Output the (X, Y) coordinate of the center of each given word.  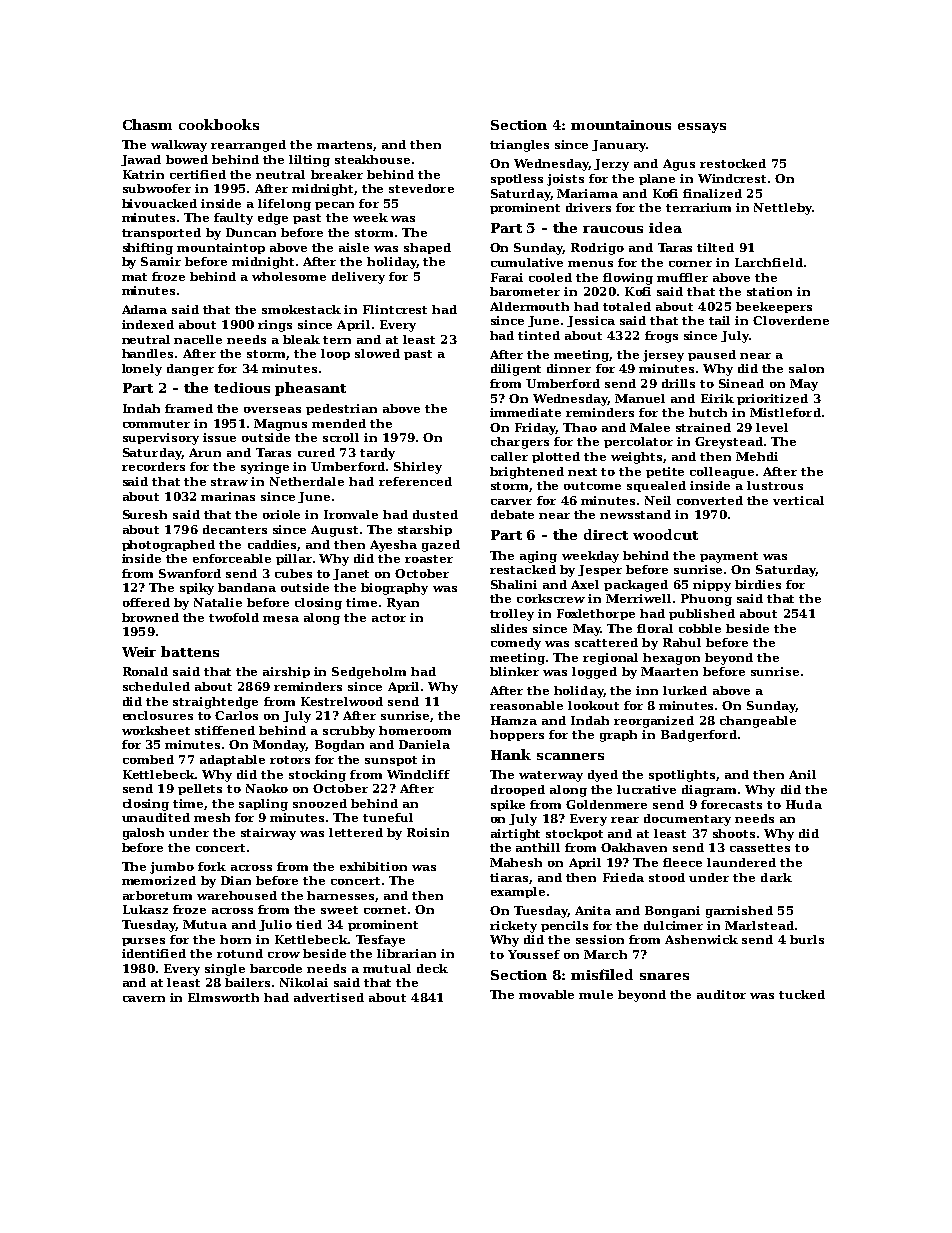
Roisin (428, 832)
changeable (758, 722)
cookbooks (219, 124)
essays (702, 128)
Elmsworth (223, 997)
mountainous (621, 125)
